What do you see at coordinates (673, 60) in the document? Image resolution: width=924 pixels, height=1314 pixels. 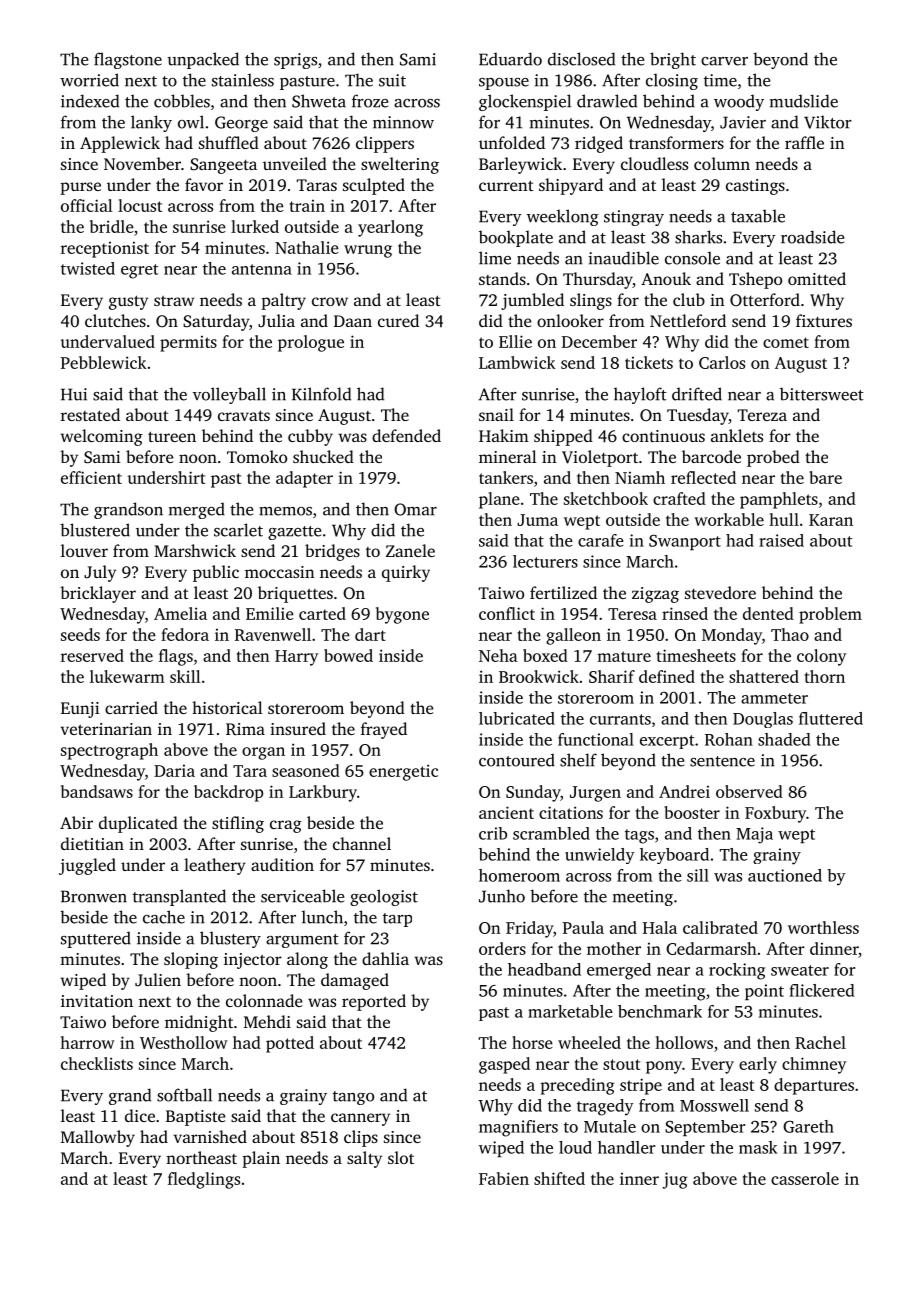 I see `bright` at bounding box center [673, 60].
